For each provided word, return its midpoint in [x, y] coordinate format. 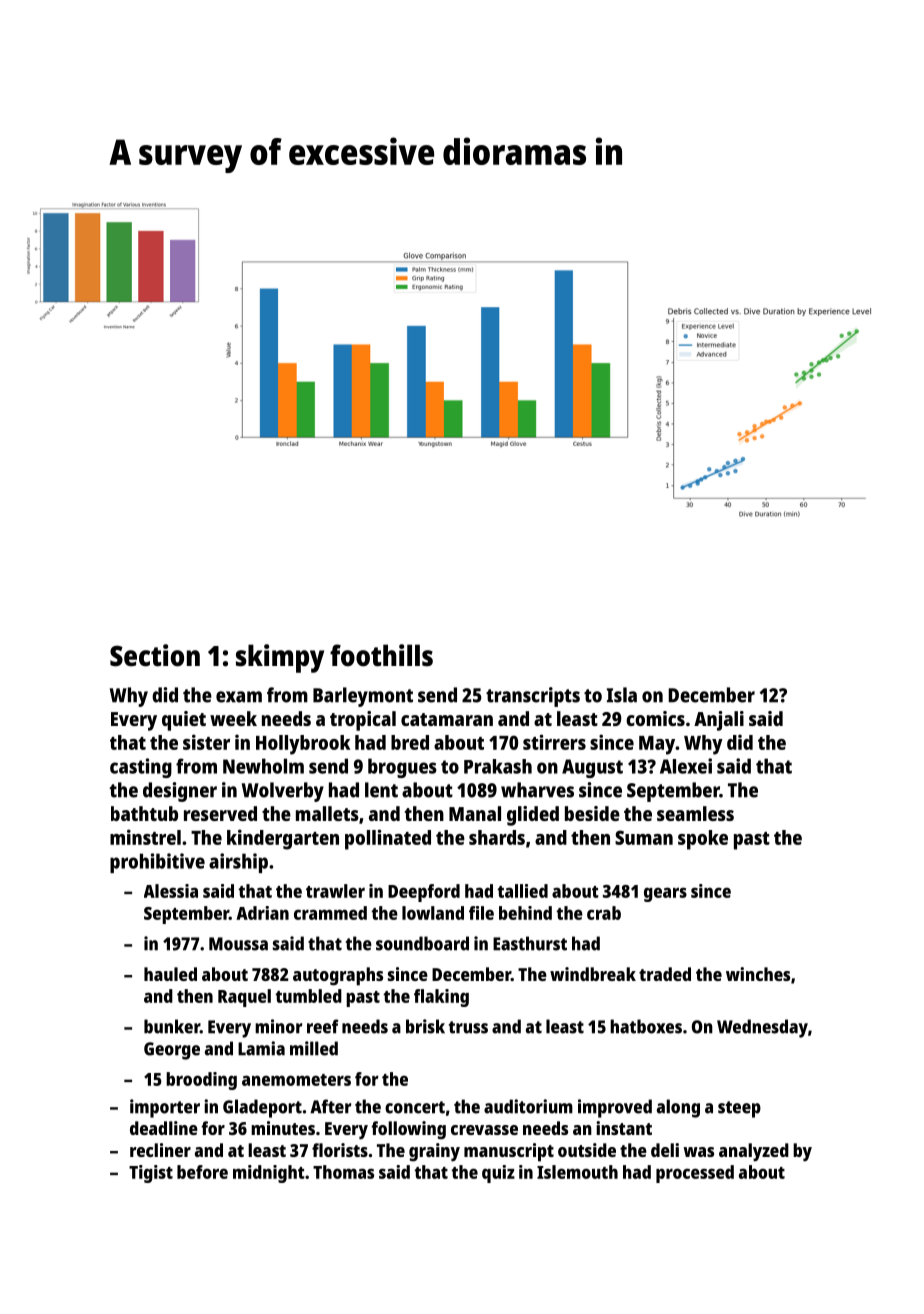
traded [665, 974]
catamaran [447, 719]
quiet [184, 721]
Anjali [719, 721]
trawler [335, 891]
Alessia [171, 891]
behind [525, 913]
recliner [160, 1150]
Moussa [238, 944]
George [172, 1051]
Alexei [686, 766]
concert [415, 1107]
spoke [703, 840]
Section [155, 655]
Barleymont [363, 697]
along [678, 1108]
